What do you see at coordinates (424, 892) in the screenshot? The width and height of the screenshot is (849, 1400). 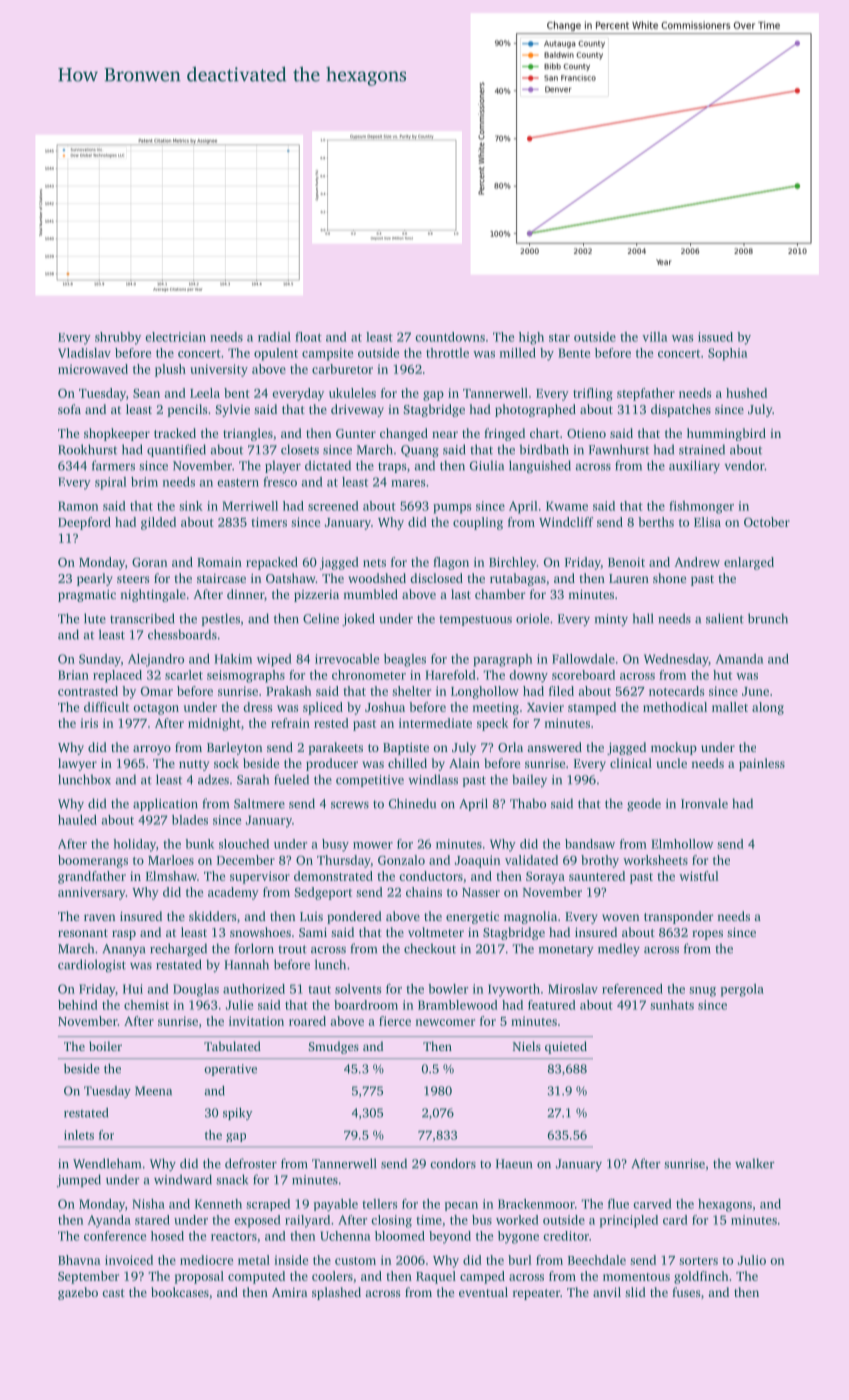 I see `chains` at bounding box center [424, 892].
